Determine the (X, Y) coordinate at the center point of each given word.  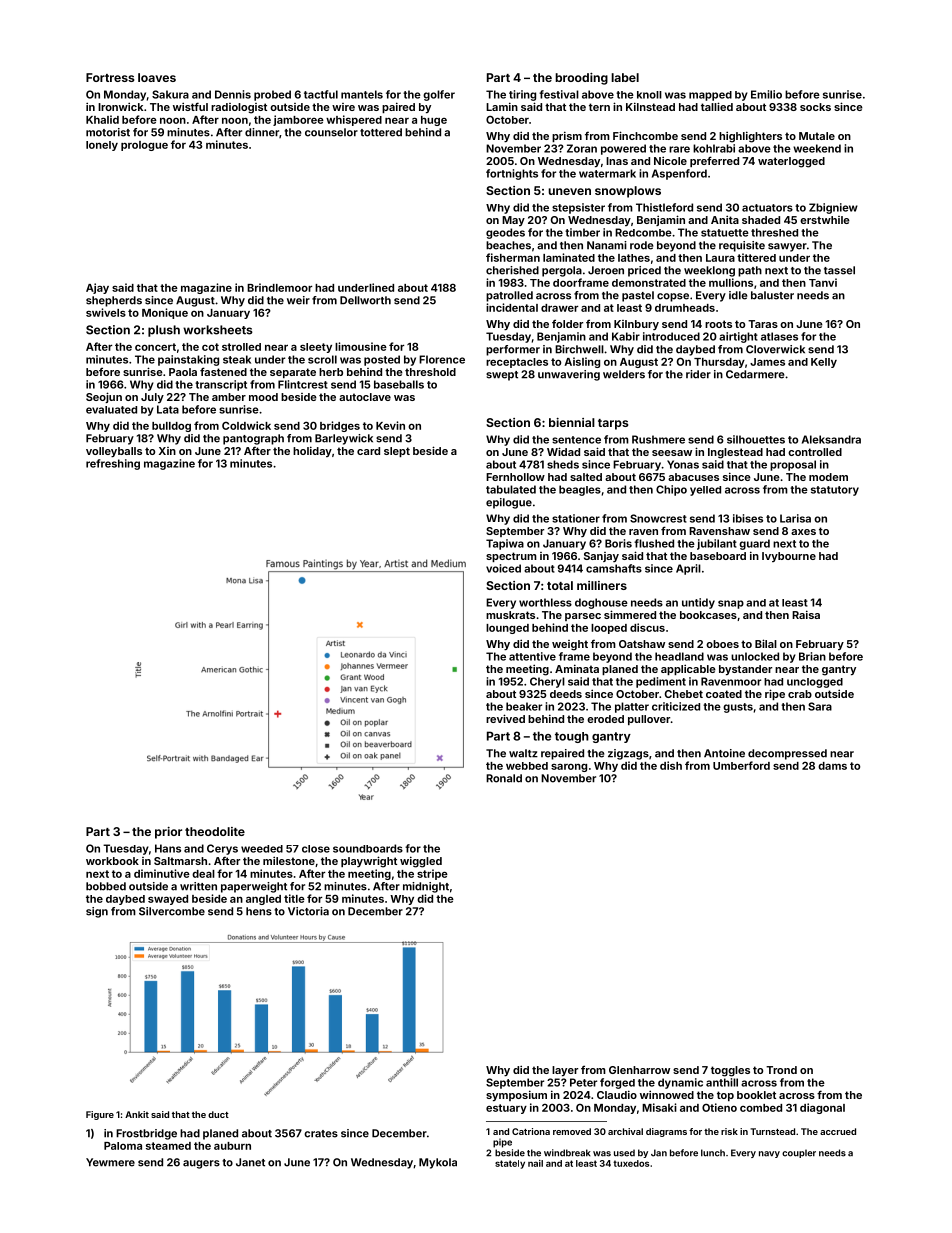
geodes (505, 233)
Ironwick (120, 106)
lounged (507, 629)
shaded (761, 220)
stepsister (578, 208)
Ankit (137, 1114)
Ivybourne (789, 557)
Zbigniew (833, 208)
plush (164, 331)
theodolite (215, 831)
